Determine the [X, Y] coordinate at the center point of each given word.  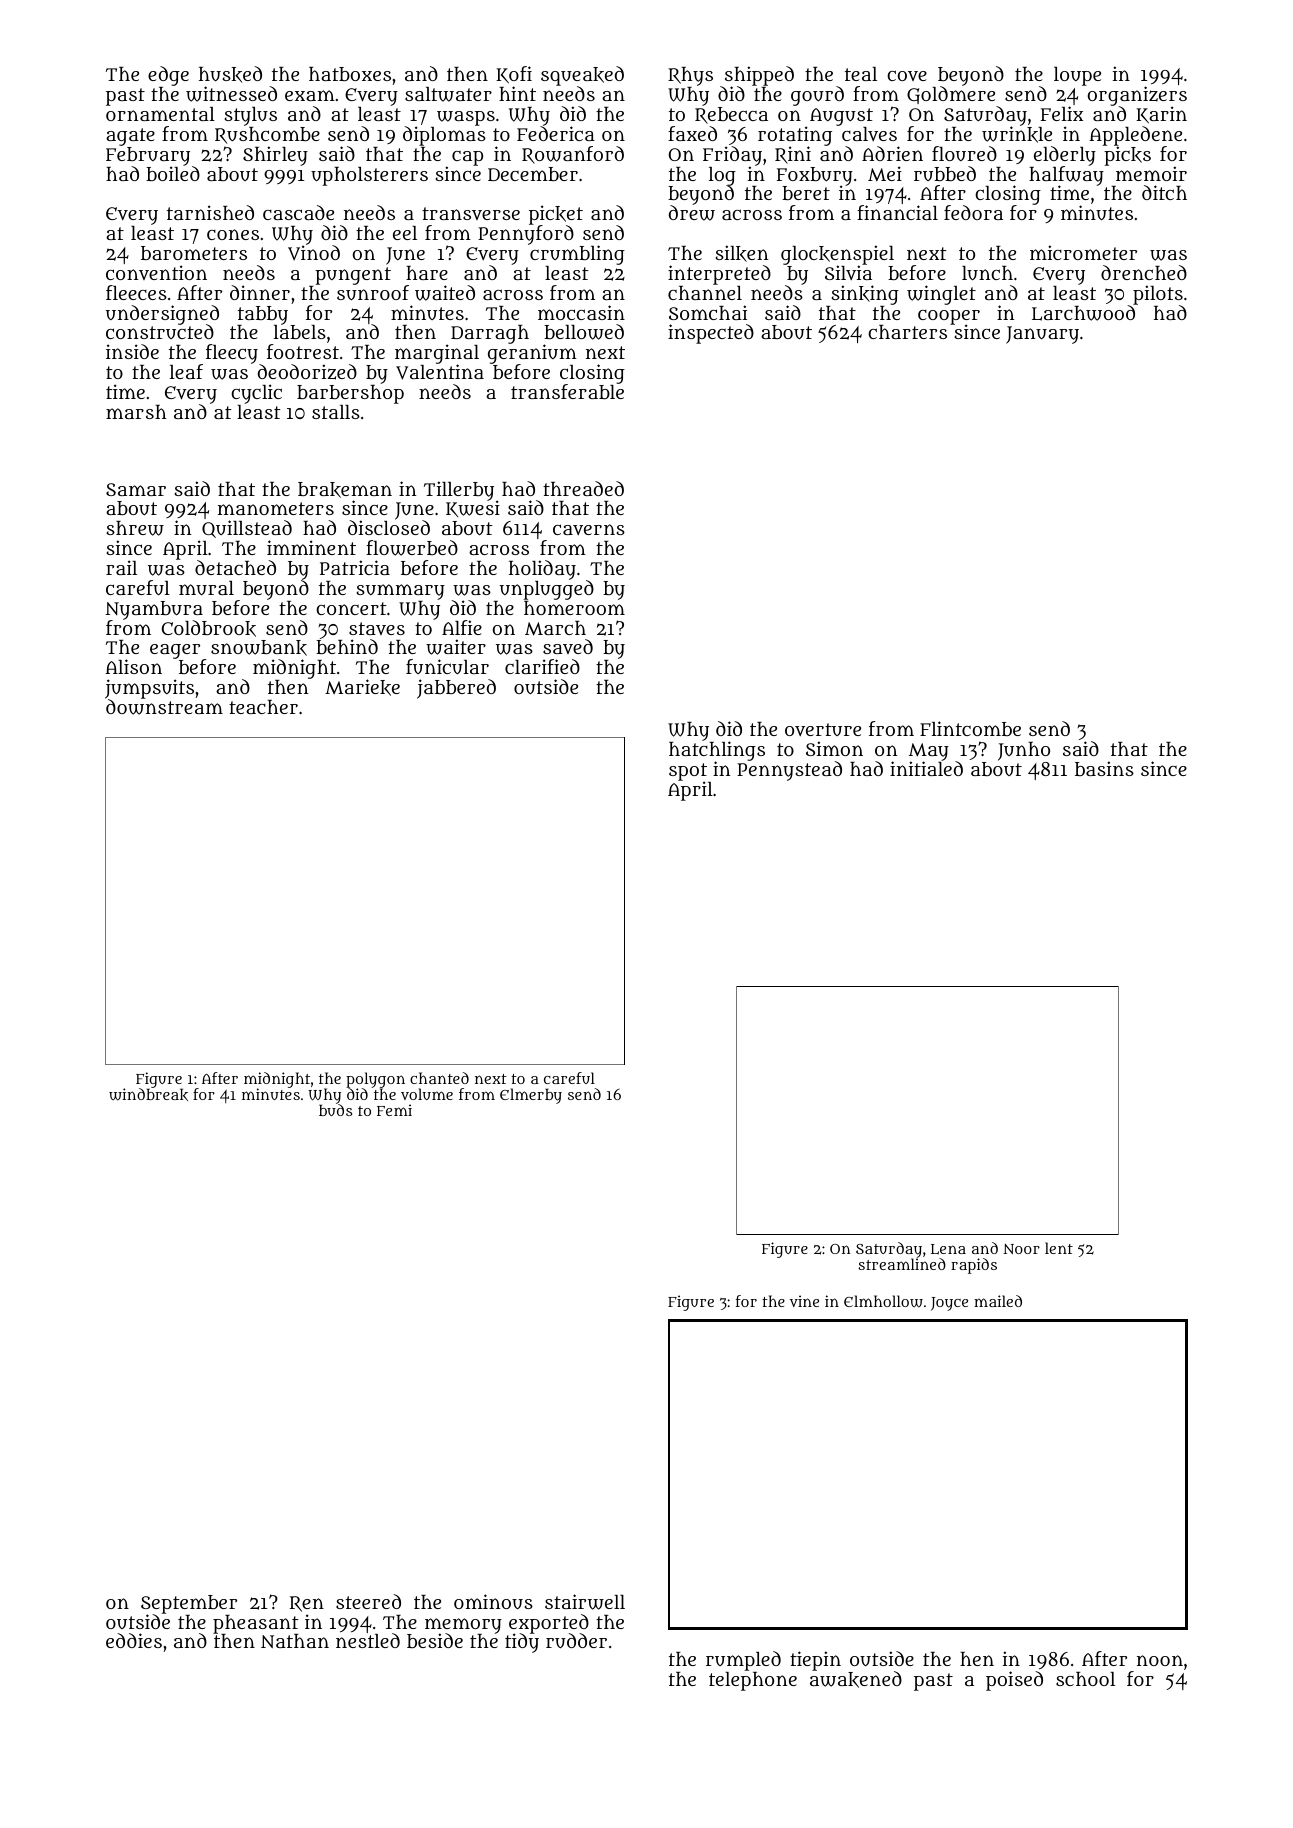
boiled [173, 173]
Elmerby [531, 1096]
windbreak [148, 1095]
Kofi [514, 74]
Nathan [295, 1641]
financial [897, 212]
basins [1104, 768]
